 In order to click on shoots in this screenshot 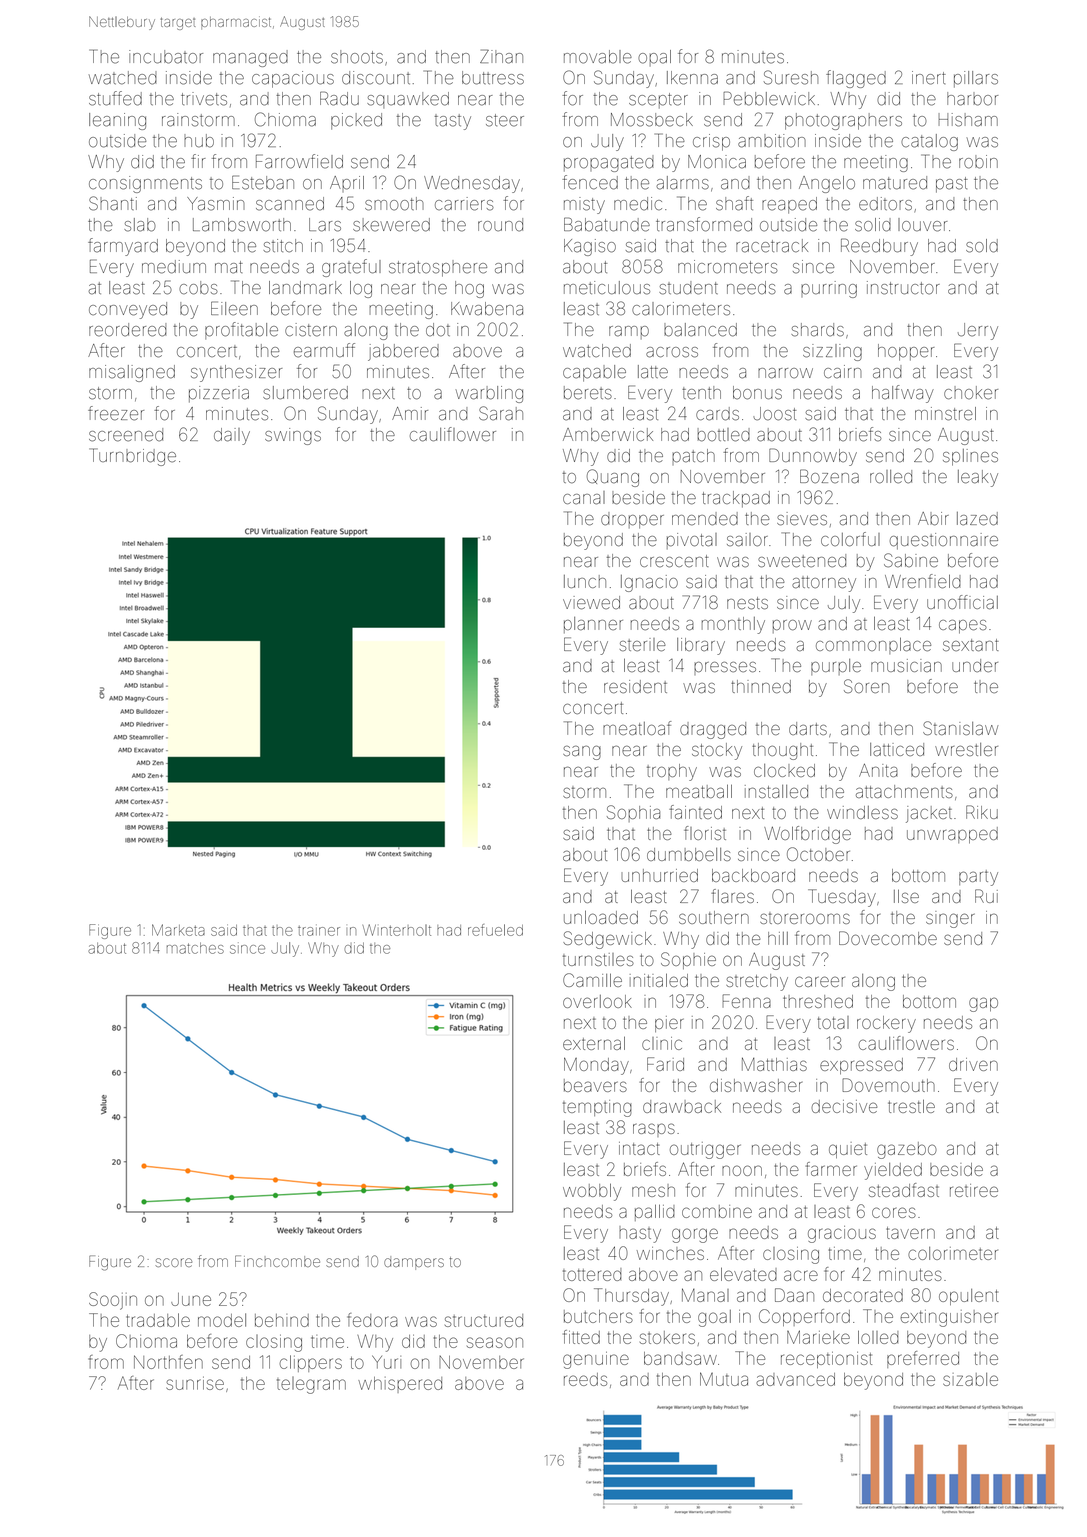, I will do `click(357, 57)`.
